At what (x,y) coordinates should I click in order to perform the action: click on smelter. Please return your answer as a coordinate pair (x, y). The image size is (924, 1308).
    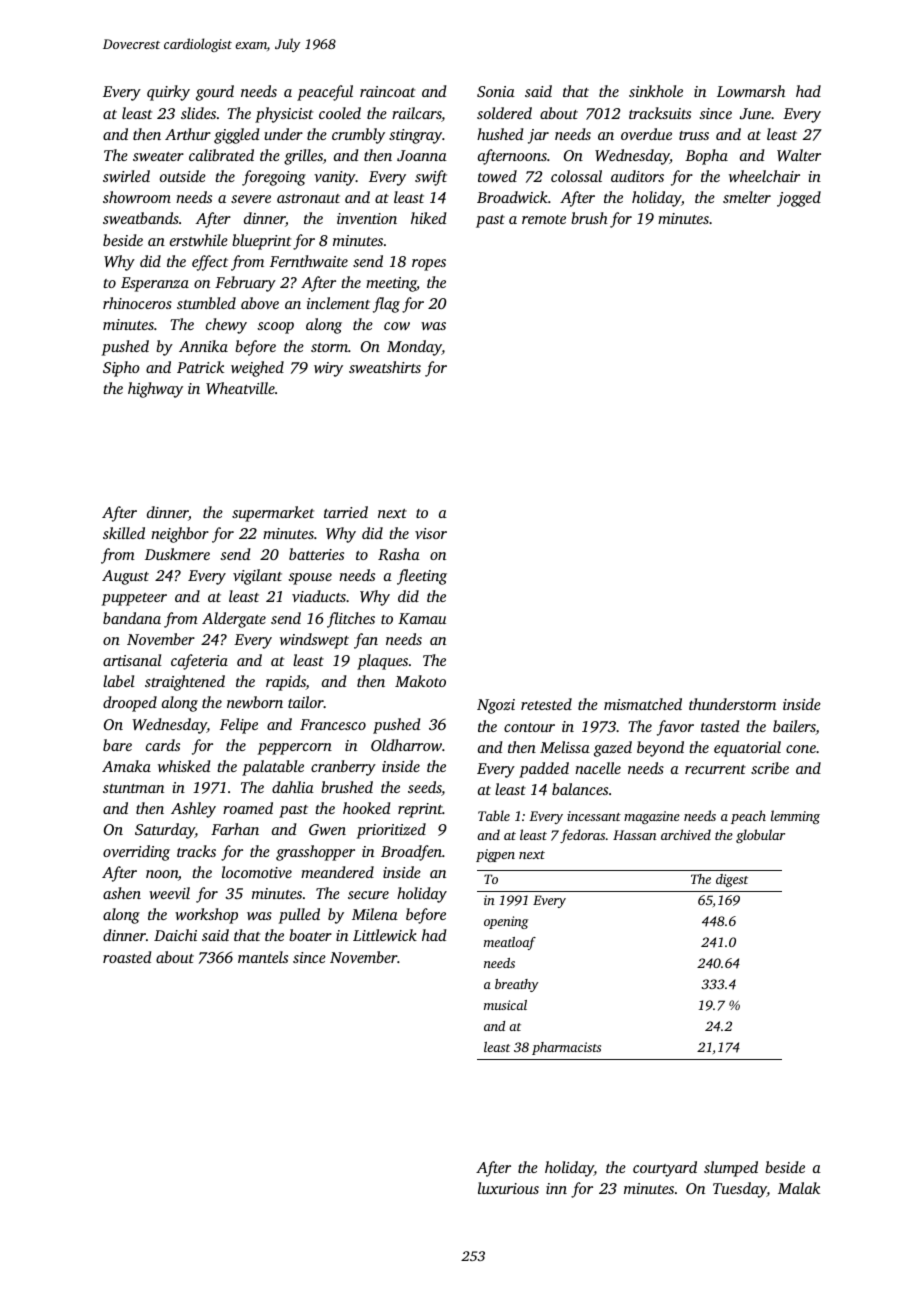
    Looking at the image, I should click on (747, 197).
